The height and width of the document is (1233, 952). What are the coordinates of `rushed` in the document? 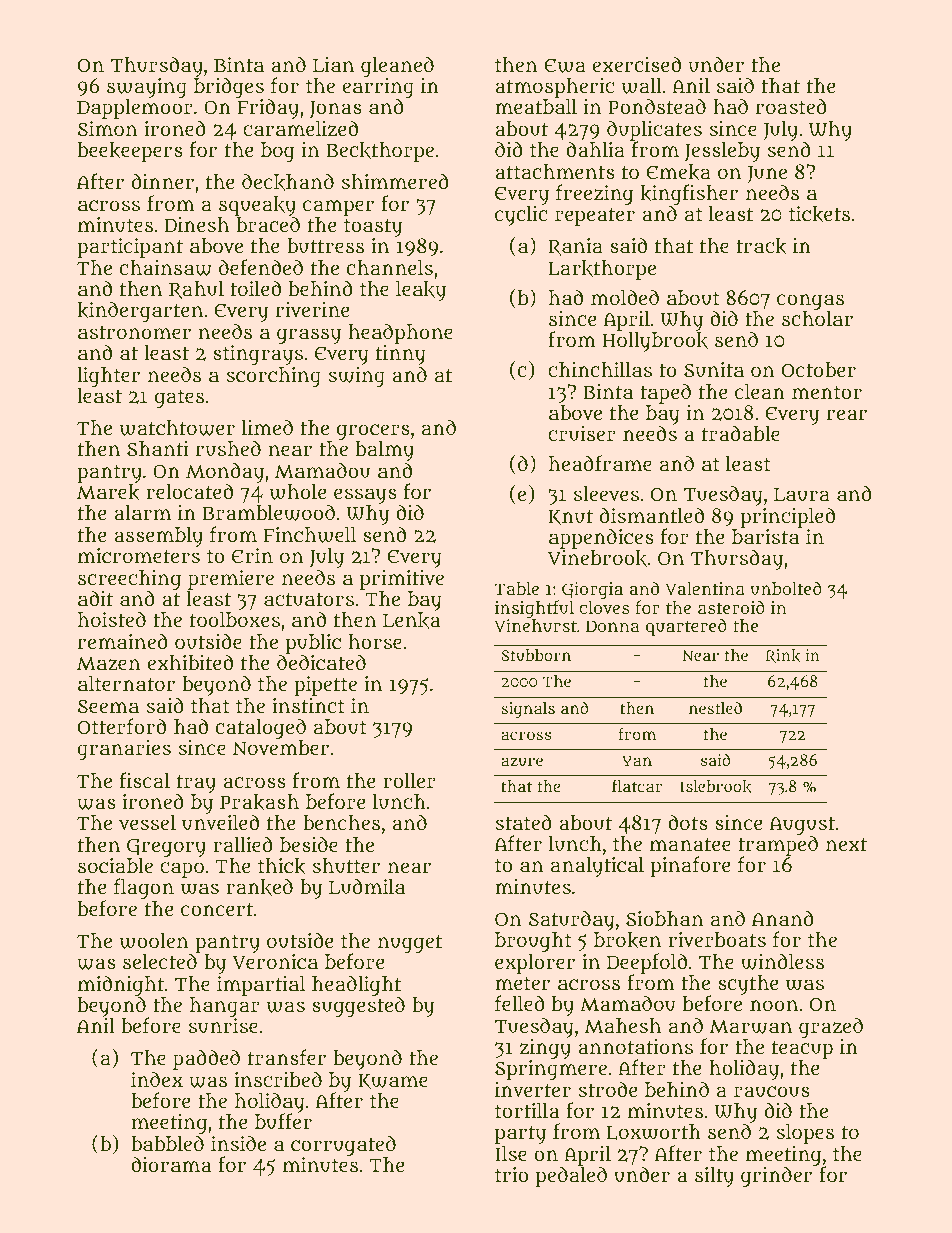 It's located at (228, 448).
